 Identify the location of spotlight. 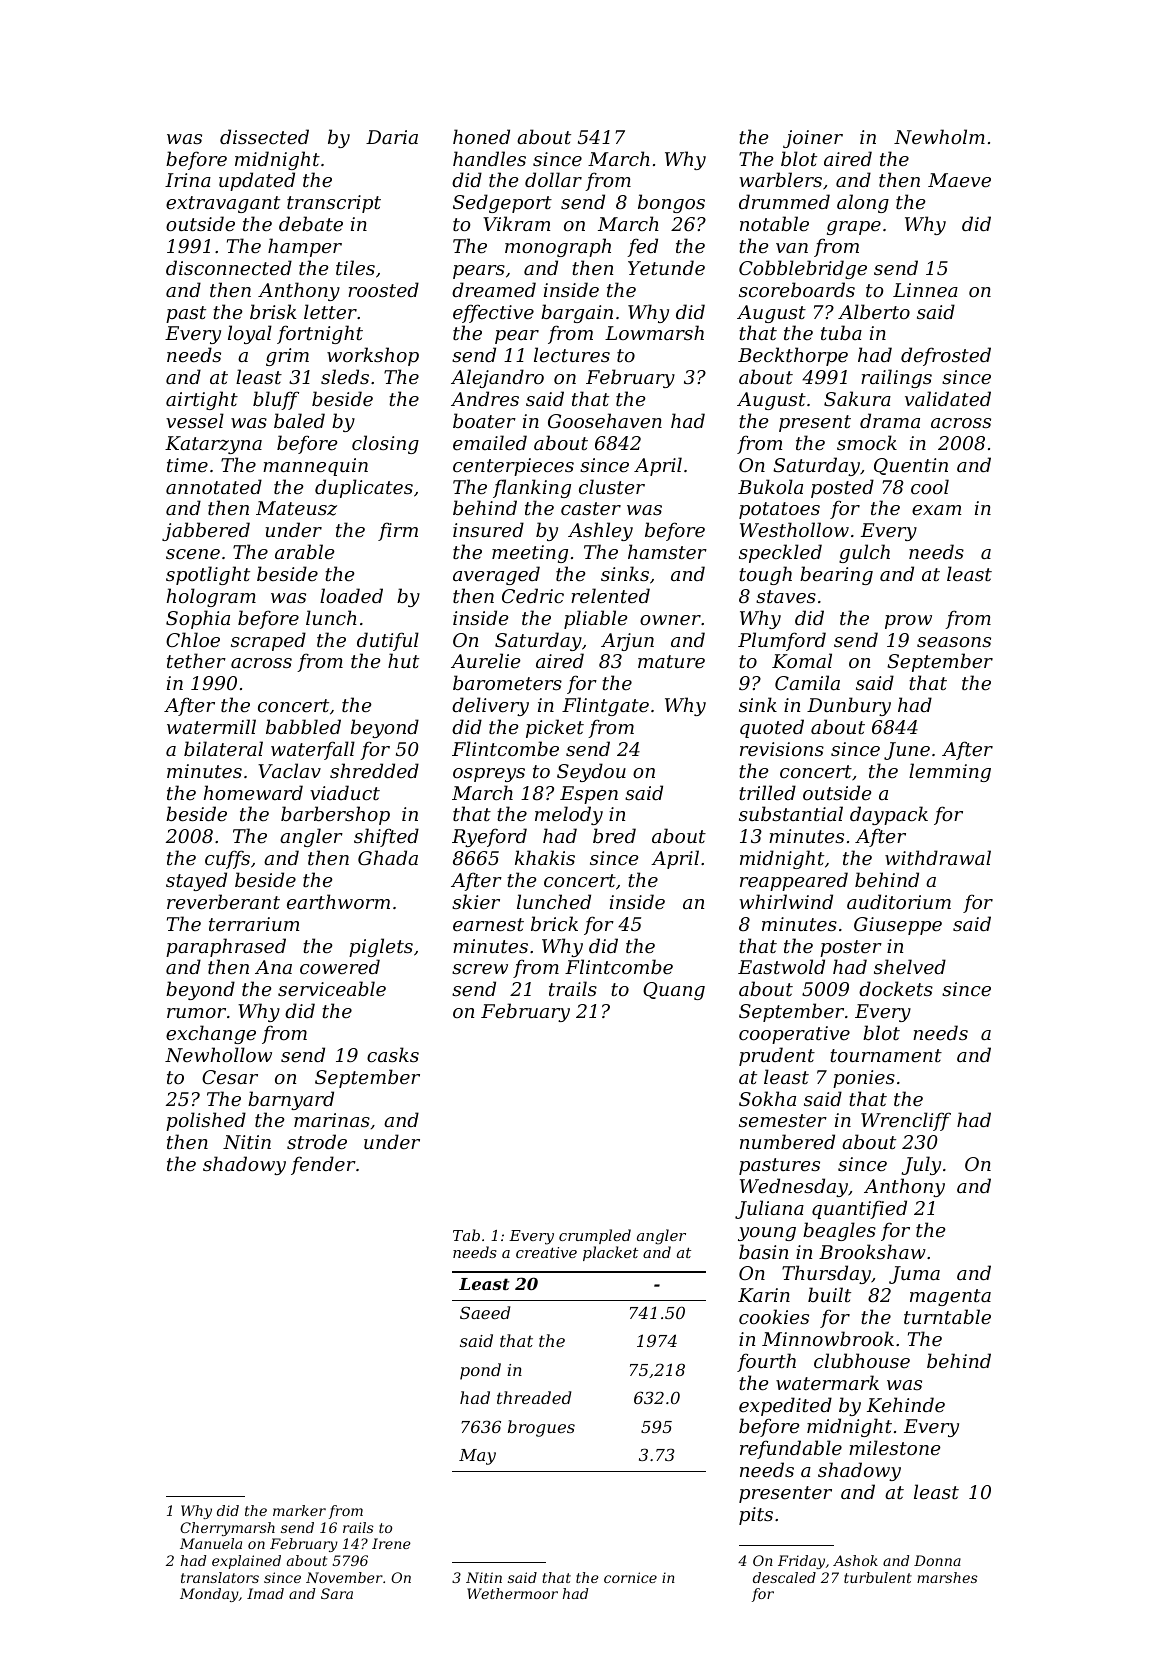
(208, 575).
